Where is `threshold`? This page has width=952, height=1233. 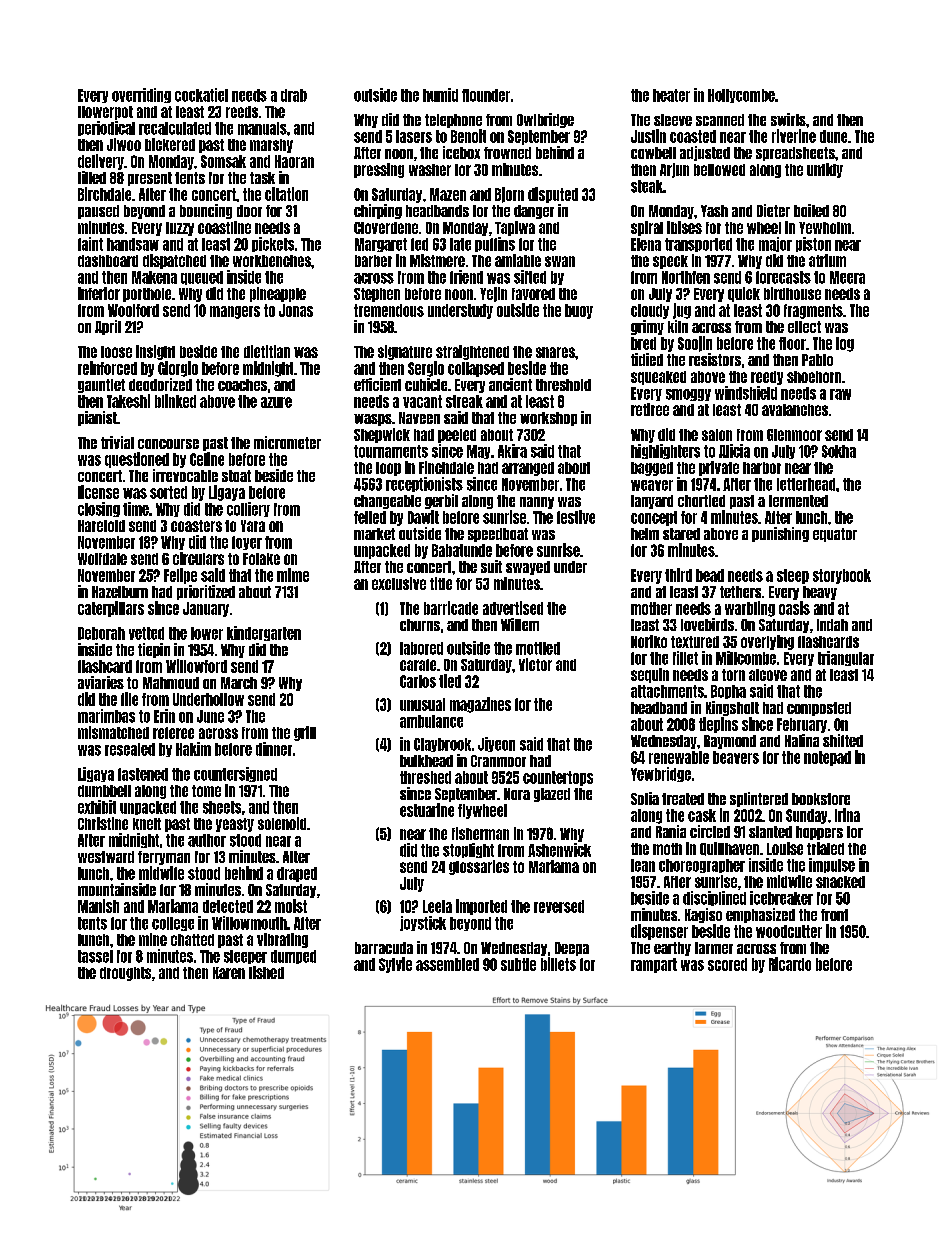 threshold is located at coordinates (563, 385).
